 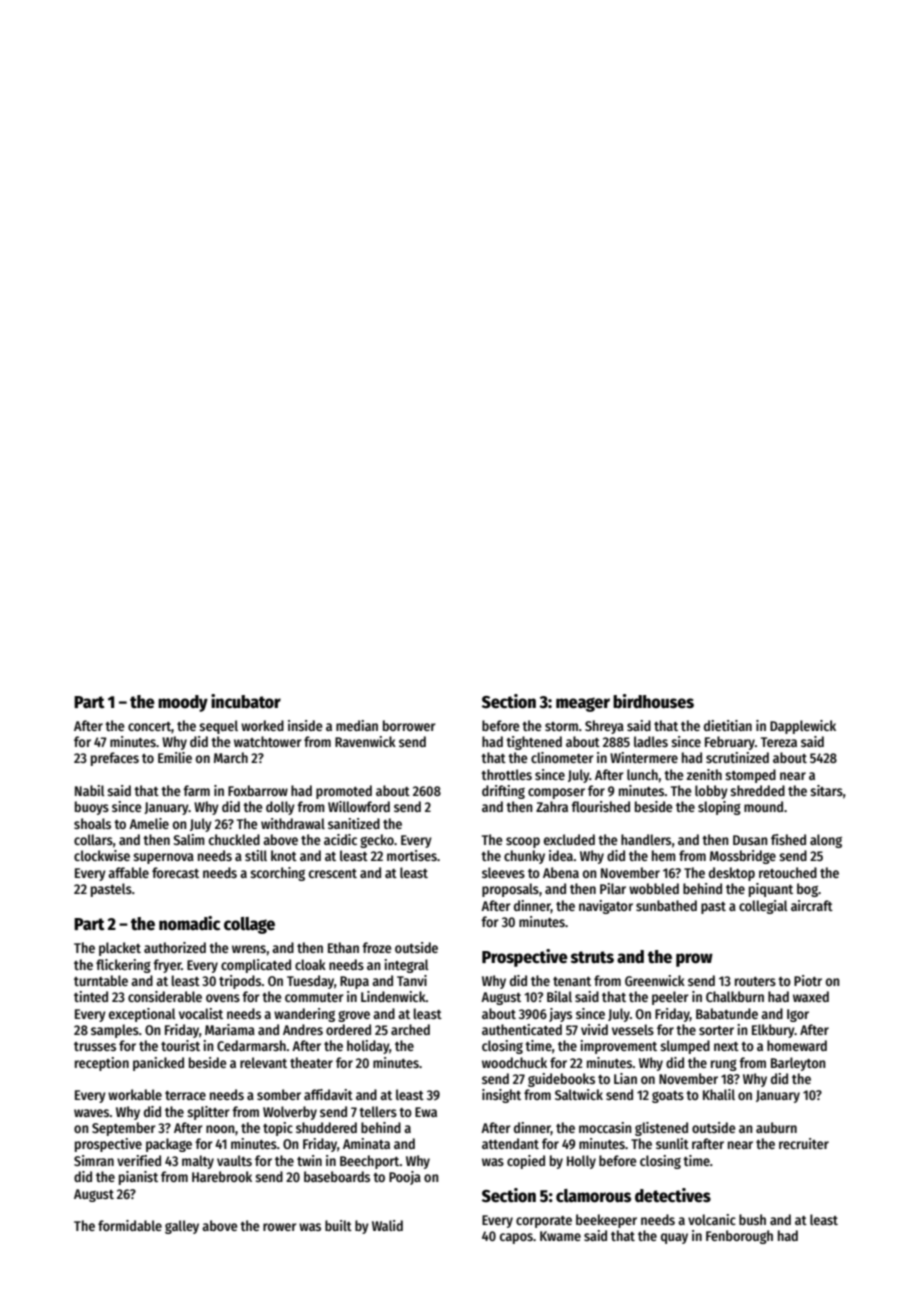 What do you see at coordinates (719, 808) in the screenshot?
I see `sloping` at bounding box center [719, 808].
